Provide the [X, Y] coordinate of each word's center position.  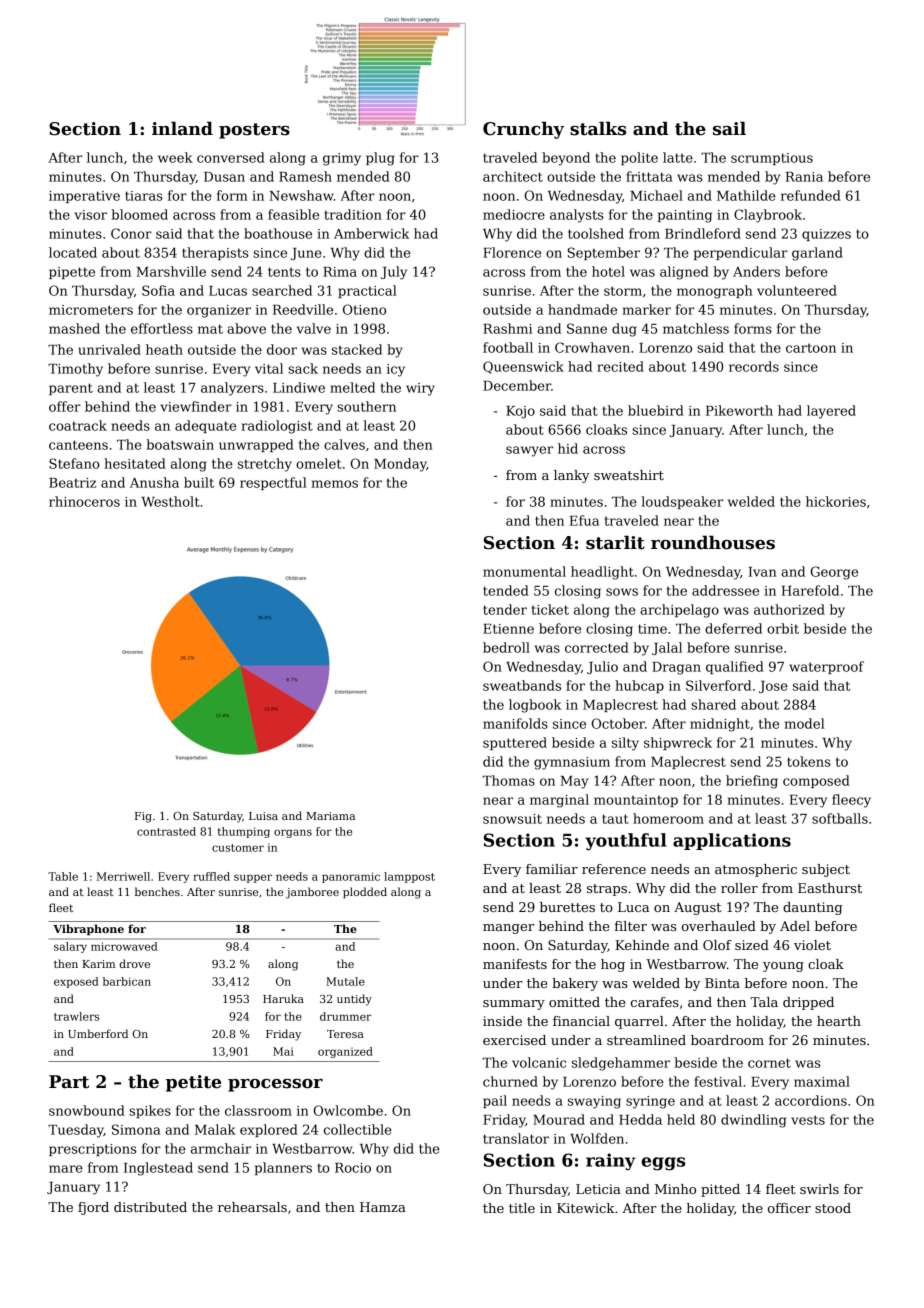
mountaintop [636, 801]
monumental [524, 571]
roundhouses [713, 542]
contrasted [166, 831]
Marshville [171, 271]
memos [335, 484]
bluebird [656, 410]
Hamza [383, 1207]
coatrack [78, 425]
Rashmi [507, 328]
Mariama [330, 816]
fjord [93, 1208]
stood [833, 1208]
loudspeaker [682, 502]
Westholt [170, 501]
